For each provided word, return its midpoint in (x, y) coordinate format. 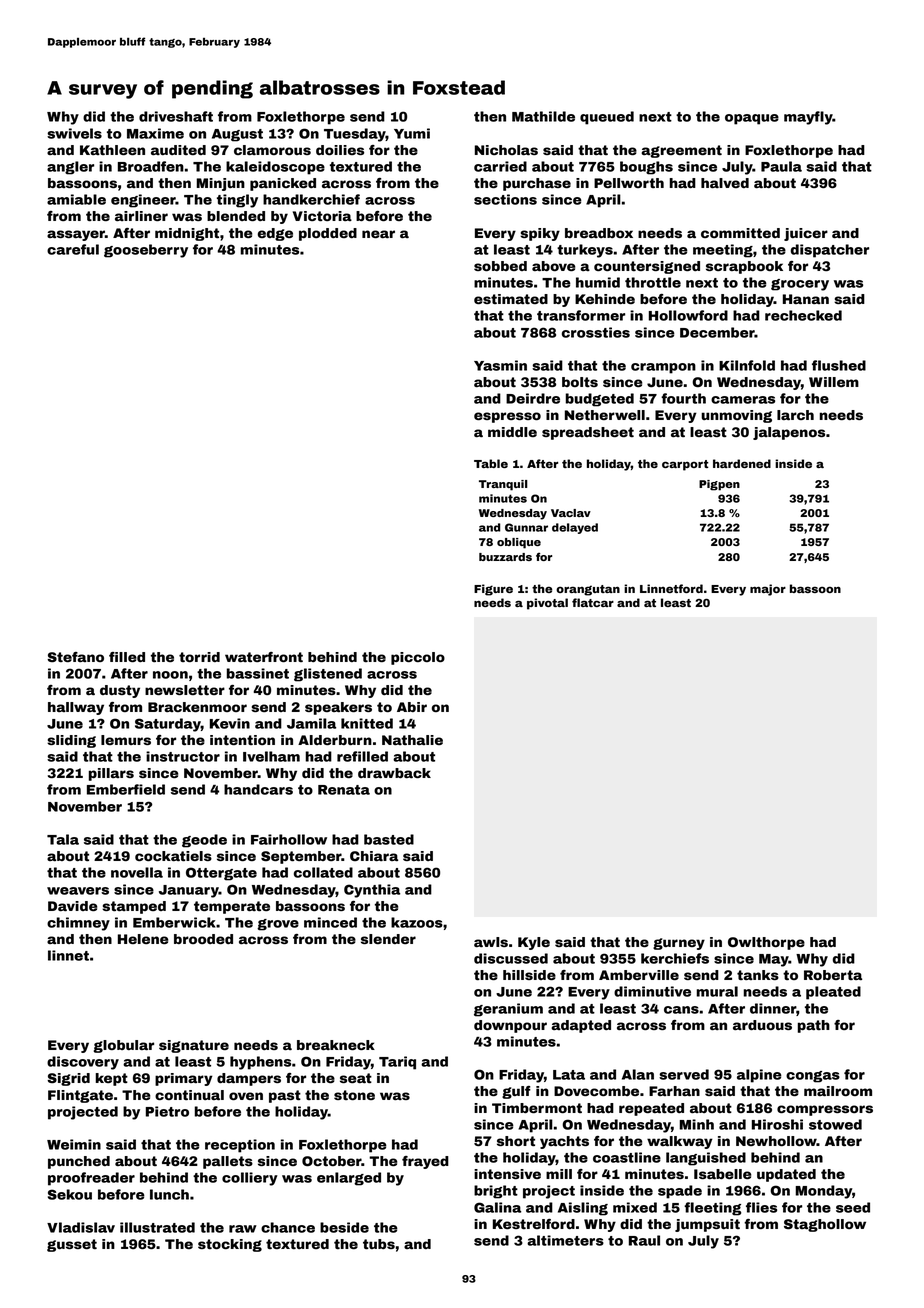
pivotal (547, 604)
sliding (71, 741)
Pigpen (719, 485)
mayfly (808, 118)
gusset (72, 1245)
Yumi (412, 133)
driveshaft (176, 116)
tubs (379, 1244)
